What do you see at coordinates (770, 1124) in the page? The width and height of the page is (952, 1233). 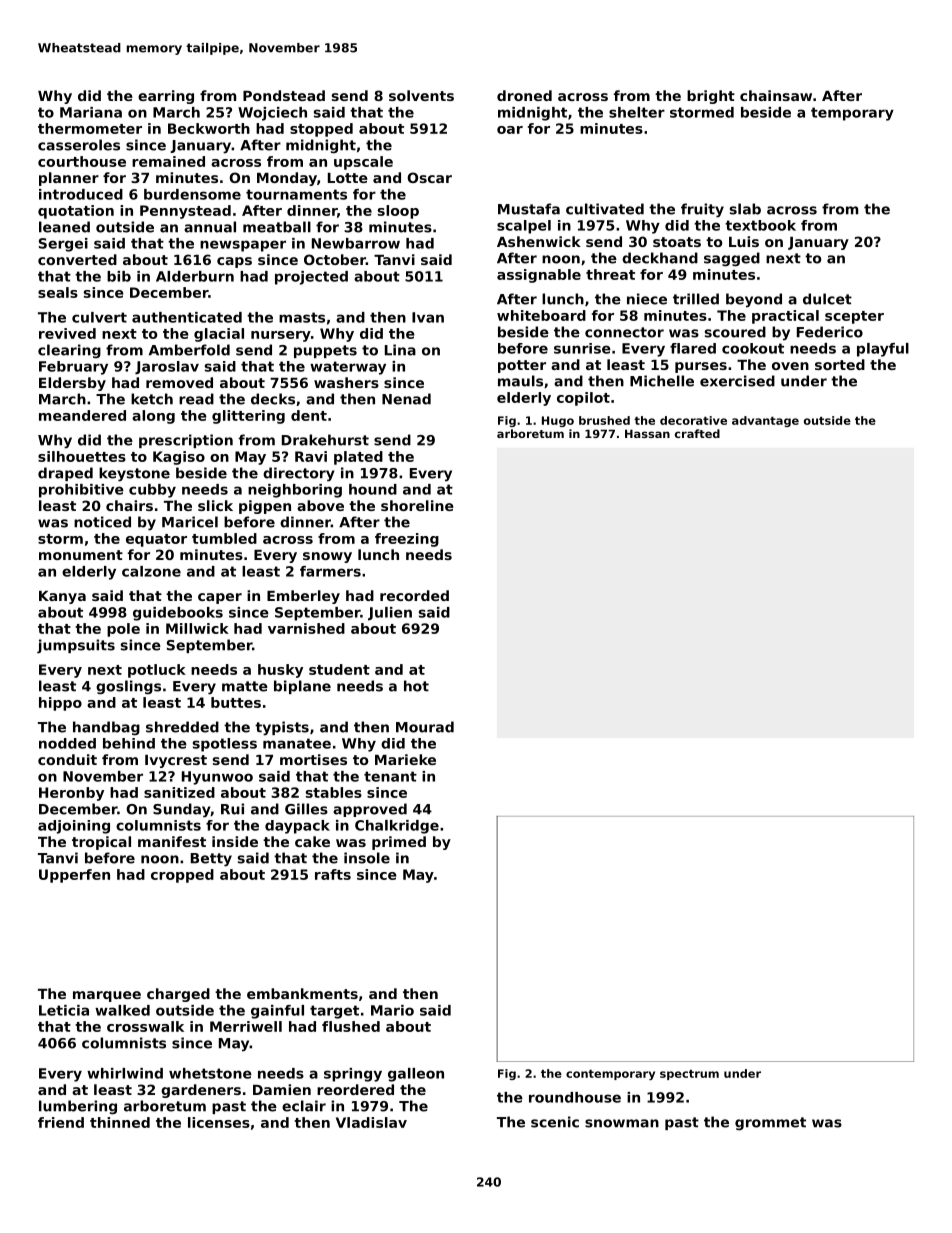 I see `grommet` at bounding box center [770, 1124].
